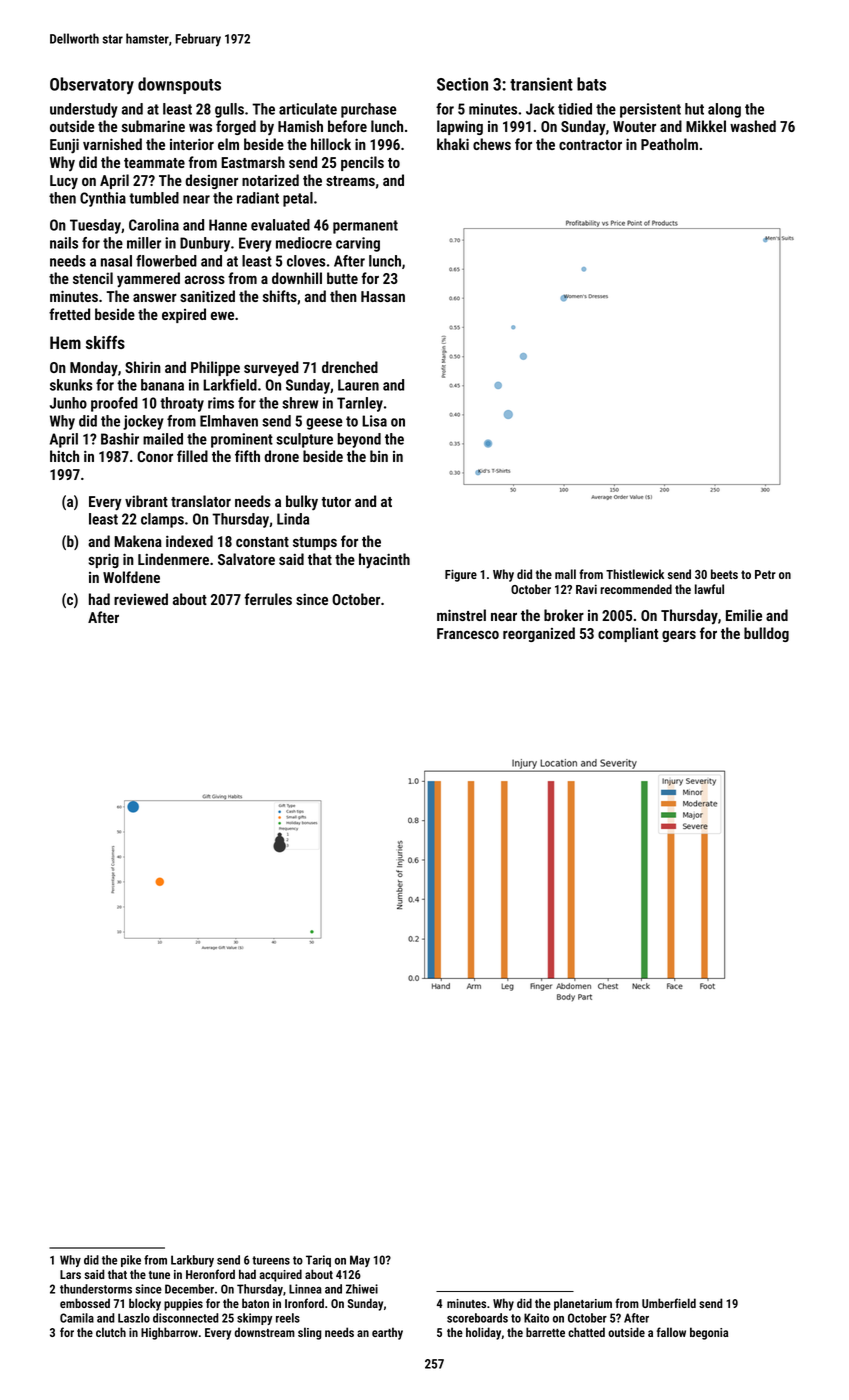 The image size is (849, 1400). Describe the element at coordinates (669, 144) in the screenshot. I see `Peatholm` at that location.
